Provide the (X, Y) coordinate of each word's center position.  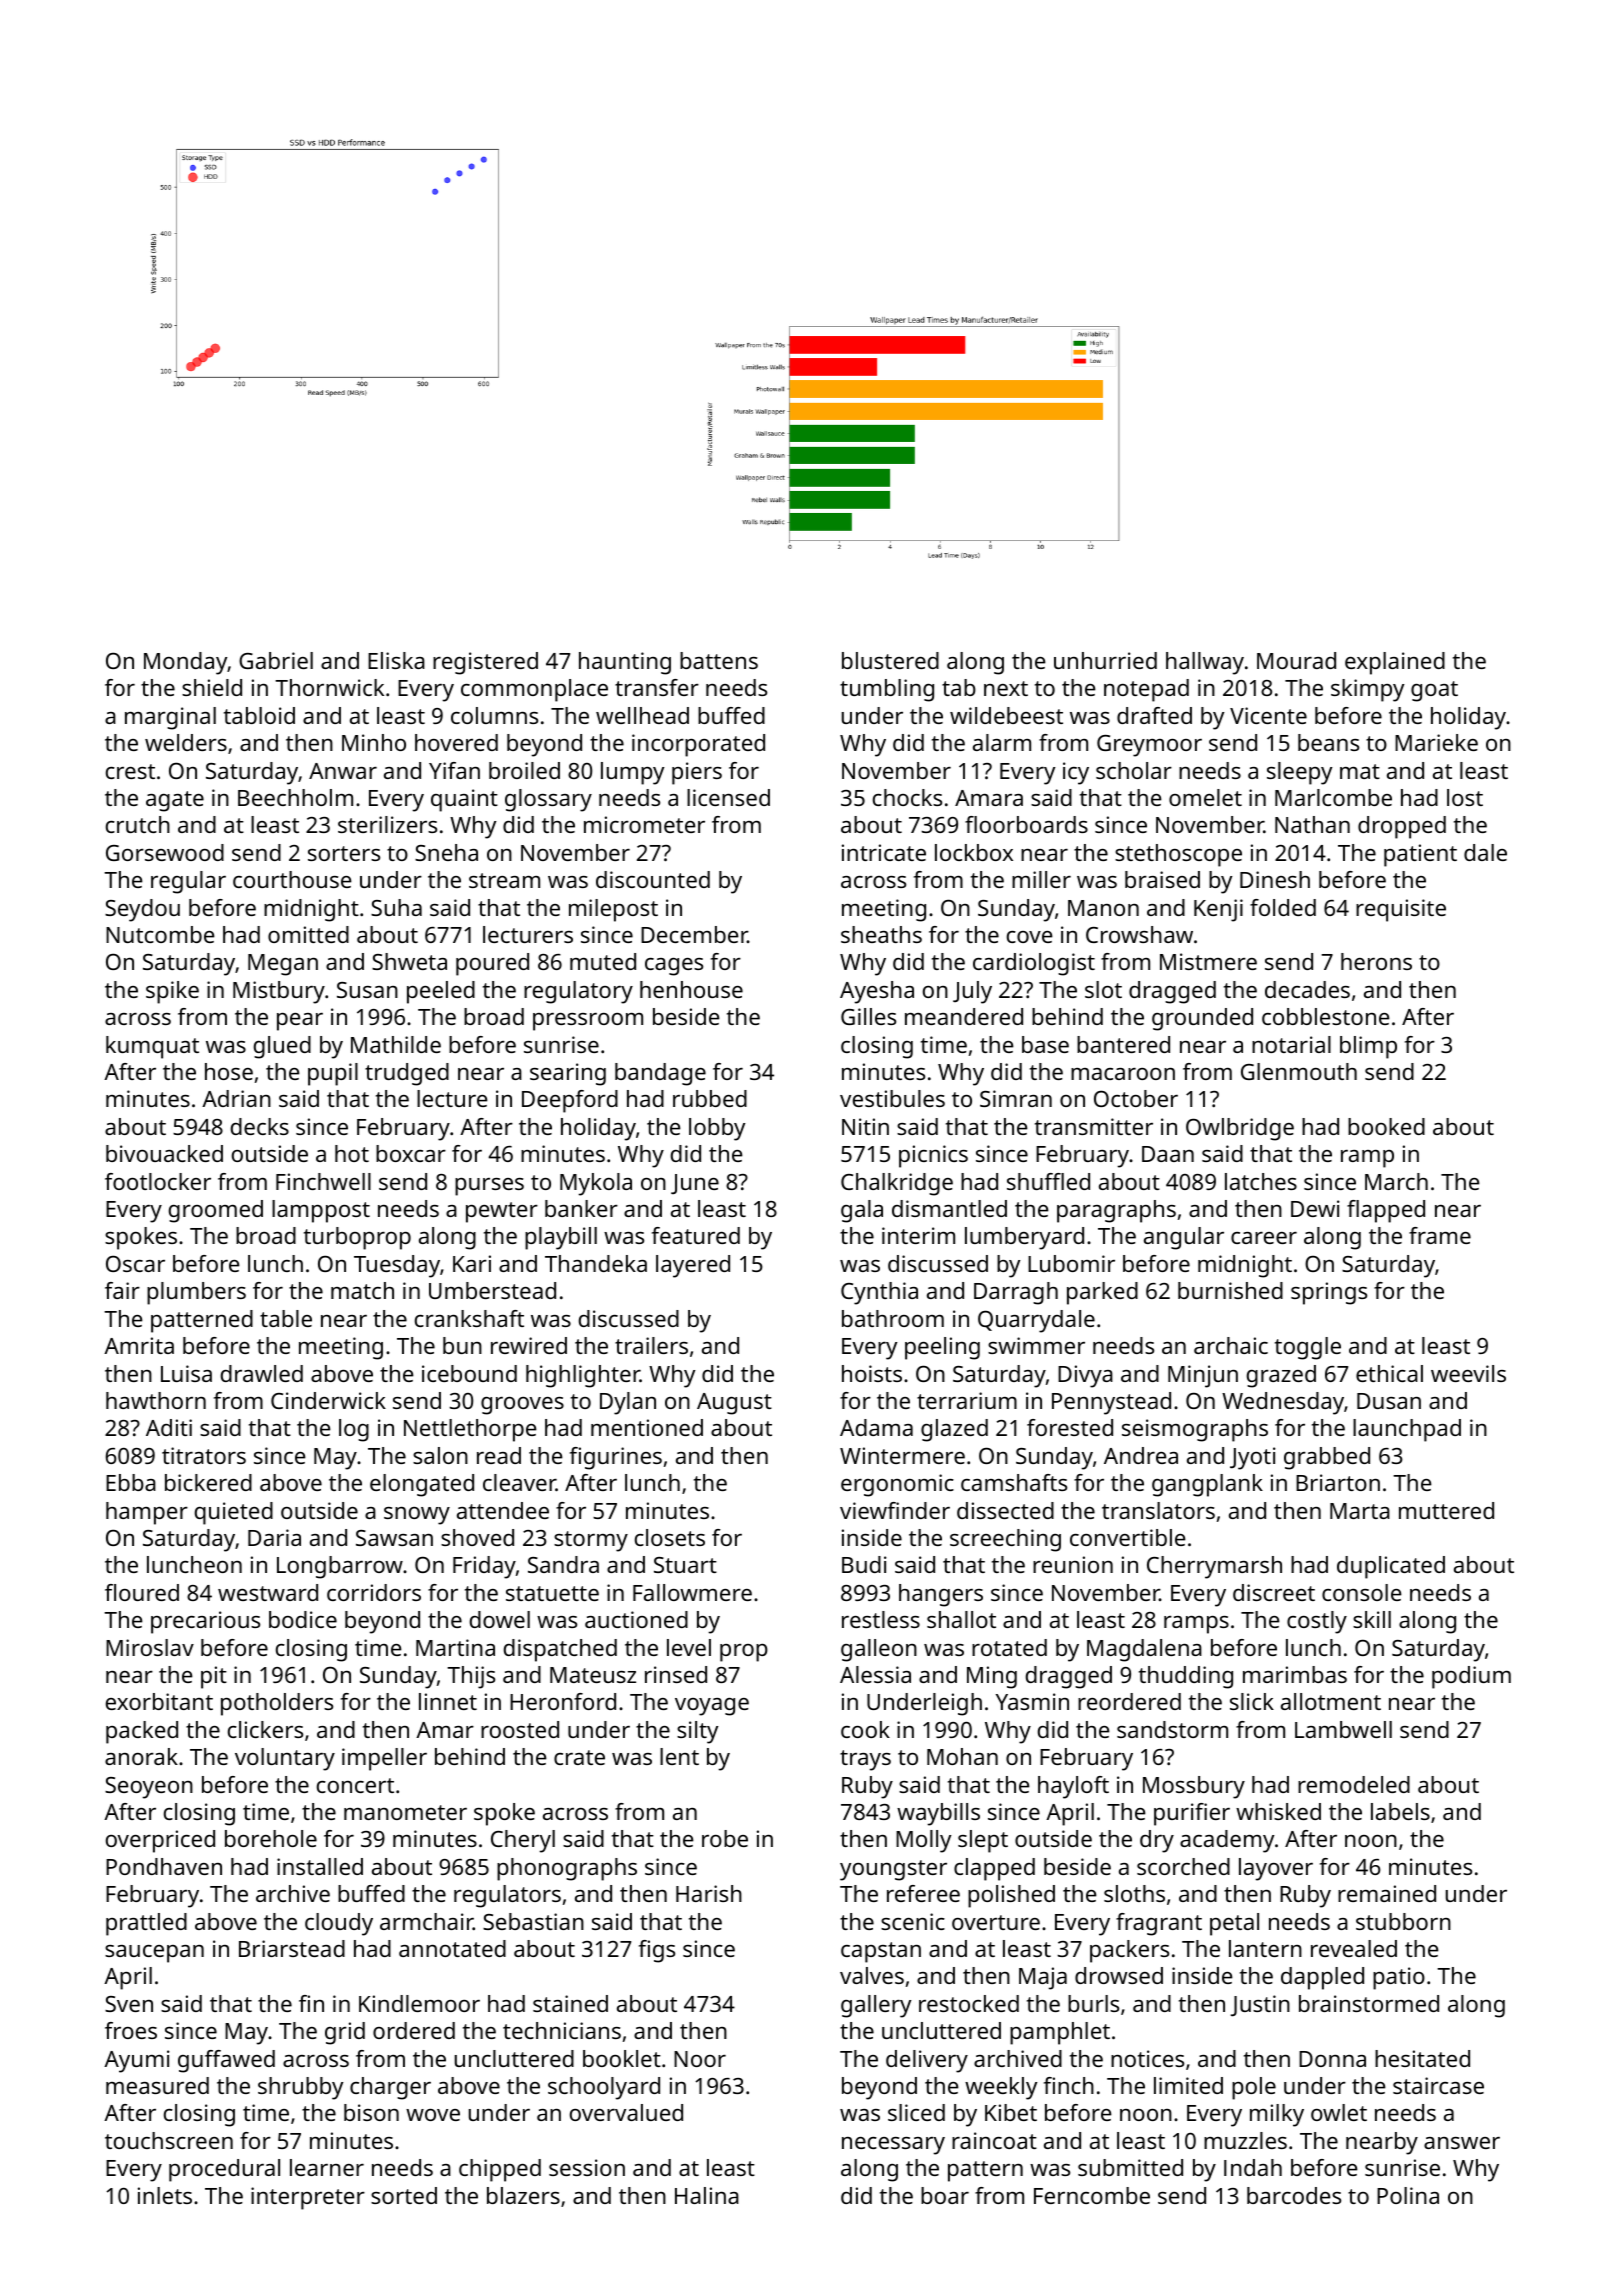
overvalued (626, 2112)
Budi (864, 1564)
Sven (129, 2004)
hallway (1205, 663)
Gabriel (276, 660)
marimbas (1295, 1674)
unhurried (1105, 660)
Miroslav (150, 1647)
